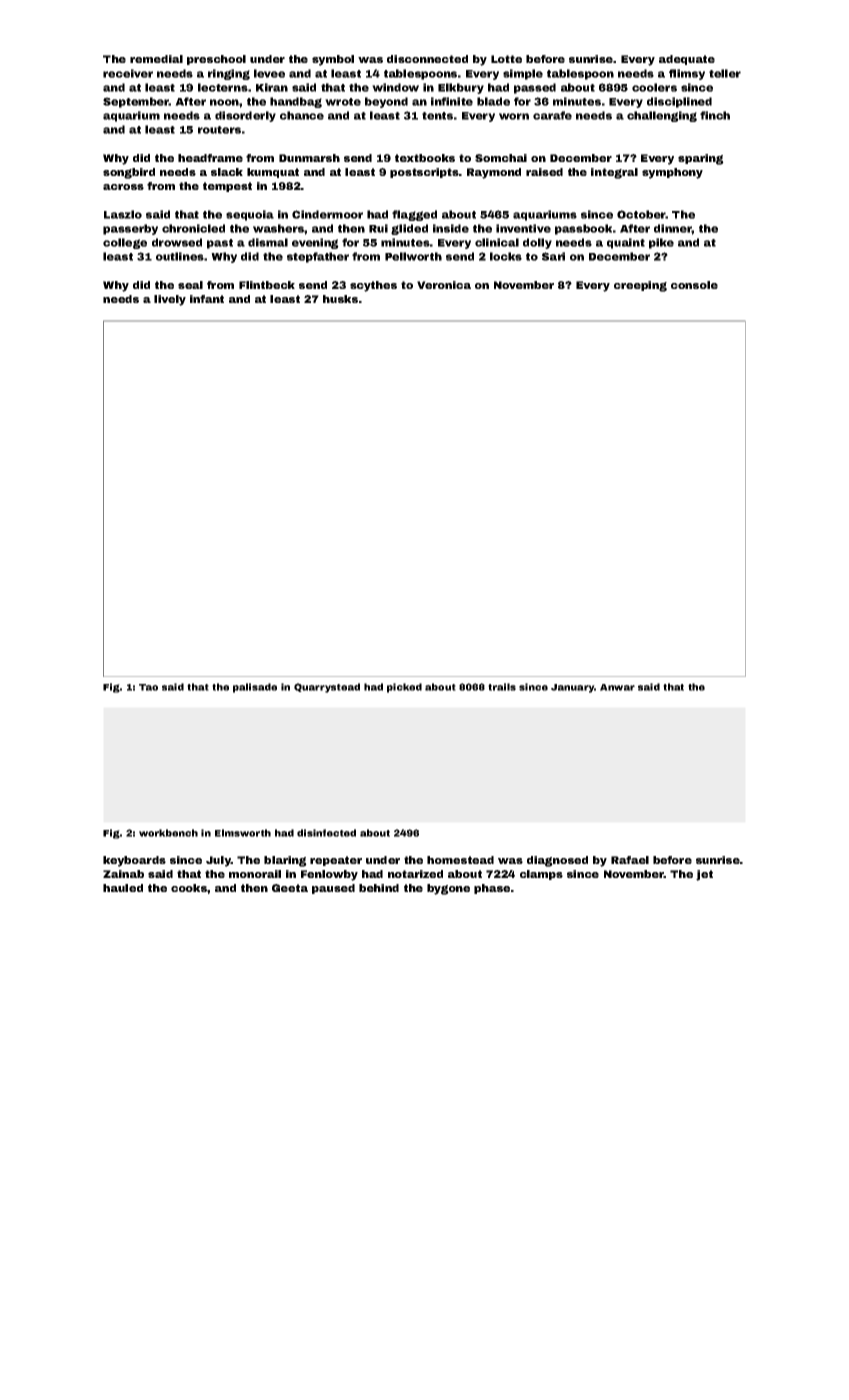  Describe the element at coordinates (444, 285) in the screenshot. I see `Veronica` at that location.
